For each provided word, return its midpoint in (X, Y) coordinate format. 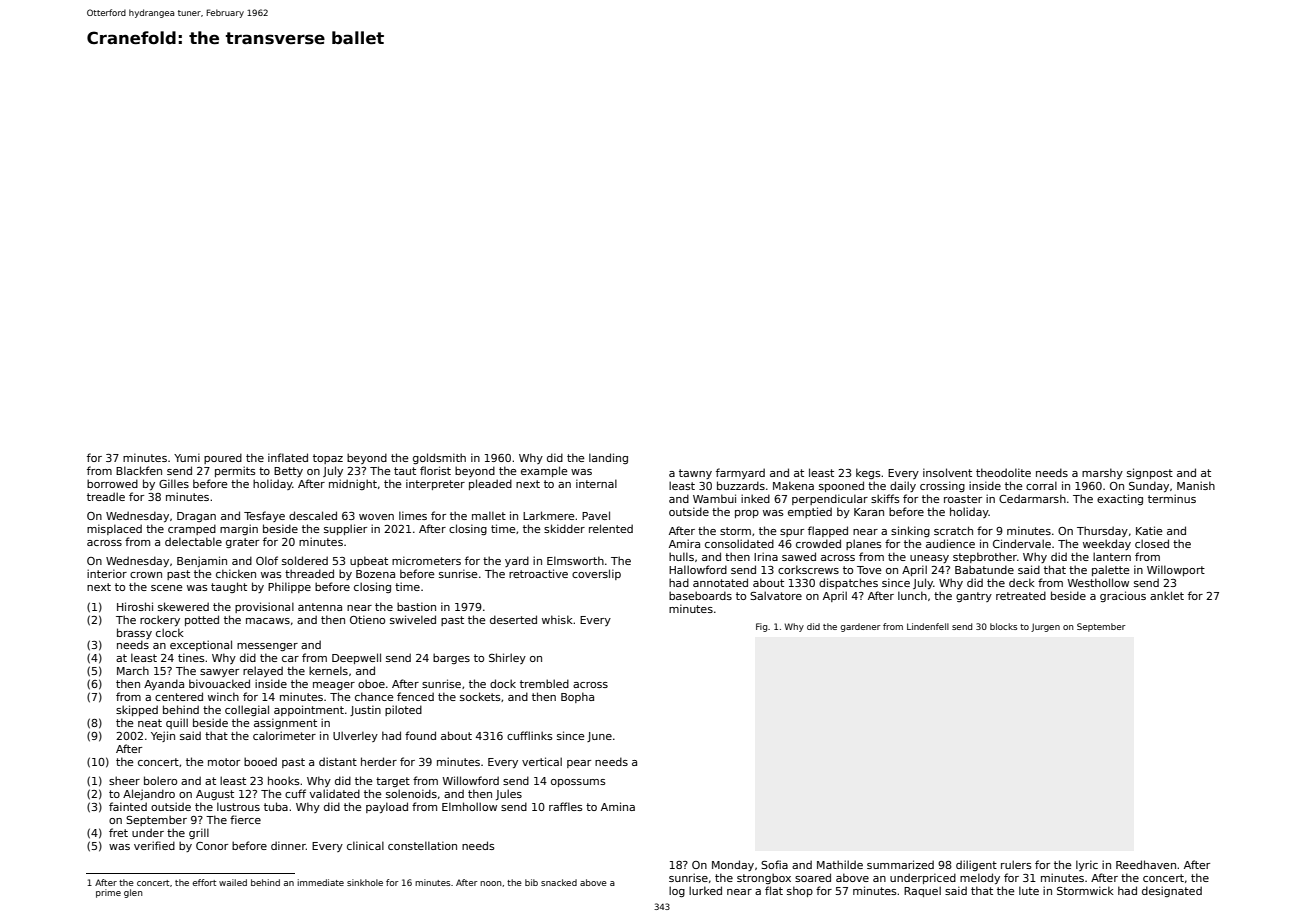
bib (531, 882)
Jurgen (1045, 627)
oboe (371, 683)
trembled (544, 683)
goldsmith (439, 458)
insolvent (947, 472)
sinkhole (365, 882)
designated (1172, 891)
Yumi (187, 457)
